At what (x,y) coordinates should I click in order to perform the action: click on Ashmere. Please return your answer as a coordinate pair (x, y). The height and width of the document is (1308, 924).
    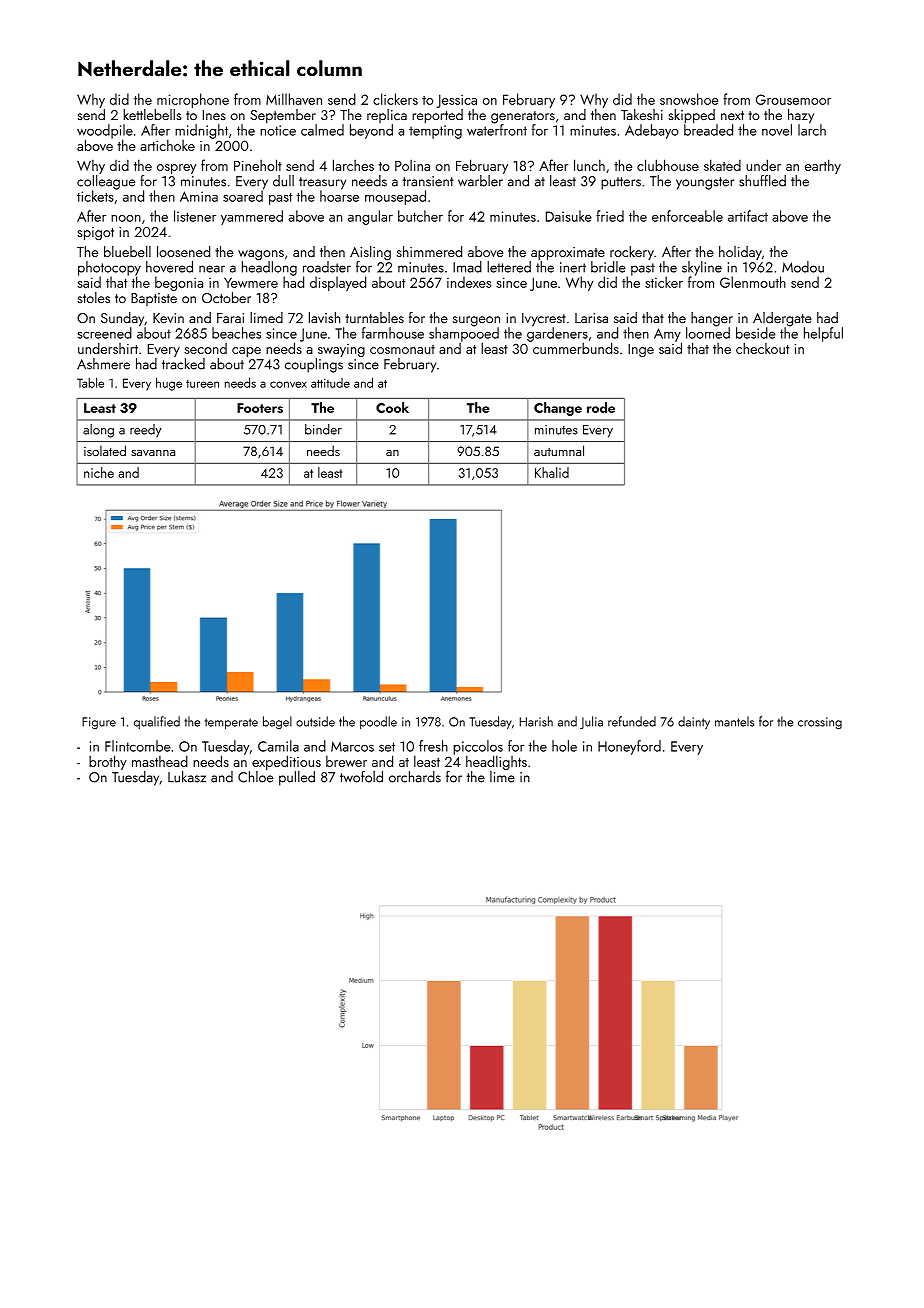
    Looking at the image, I should click on (103, 364).
